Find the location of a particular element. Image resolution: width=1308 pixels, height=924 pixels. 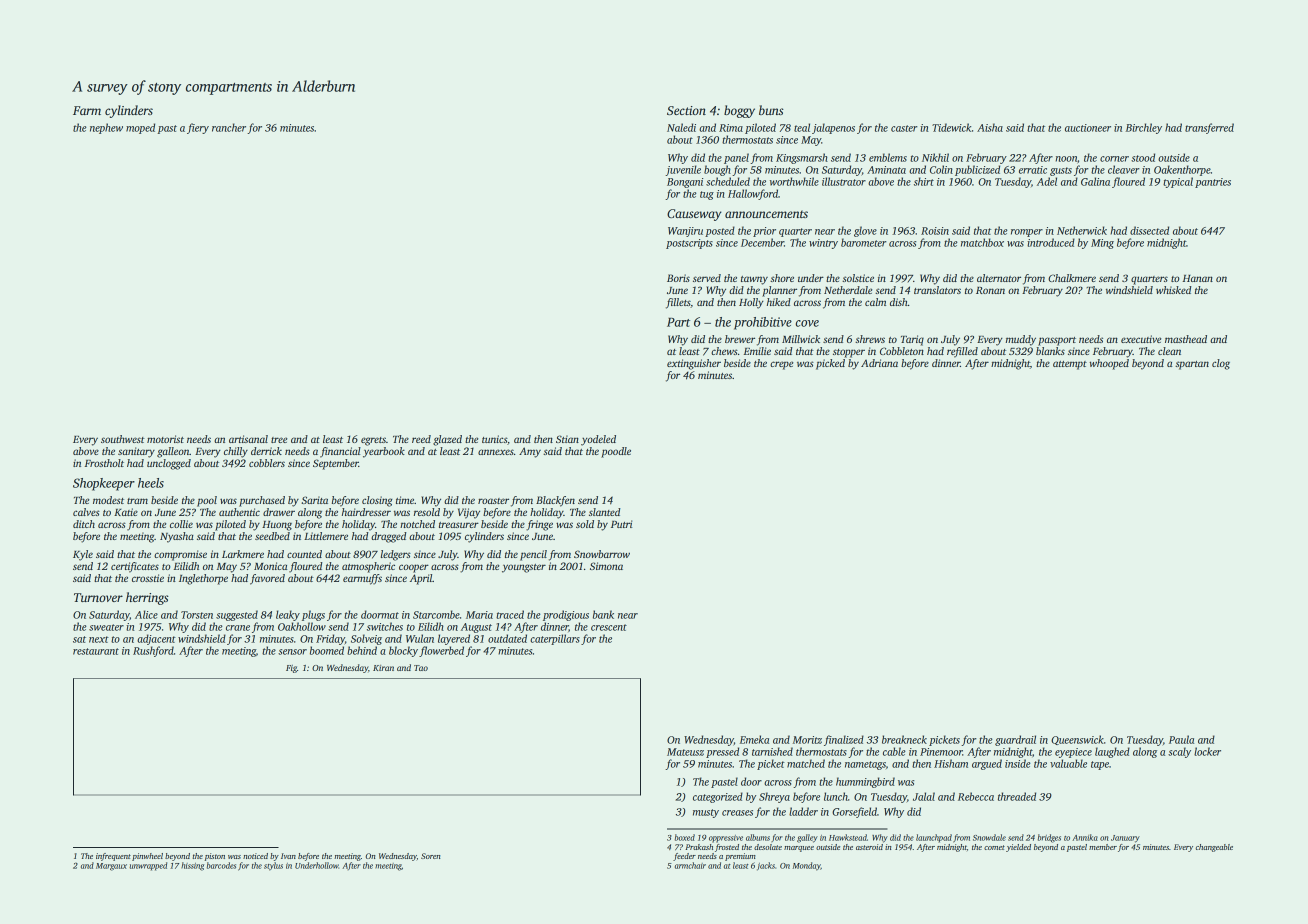

next is located at coordinates (99, 639).
